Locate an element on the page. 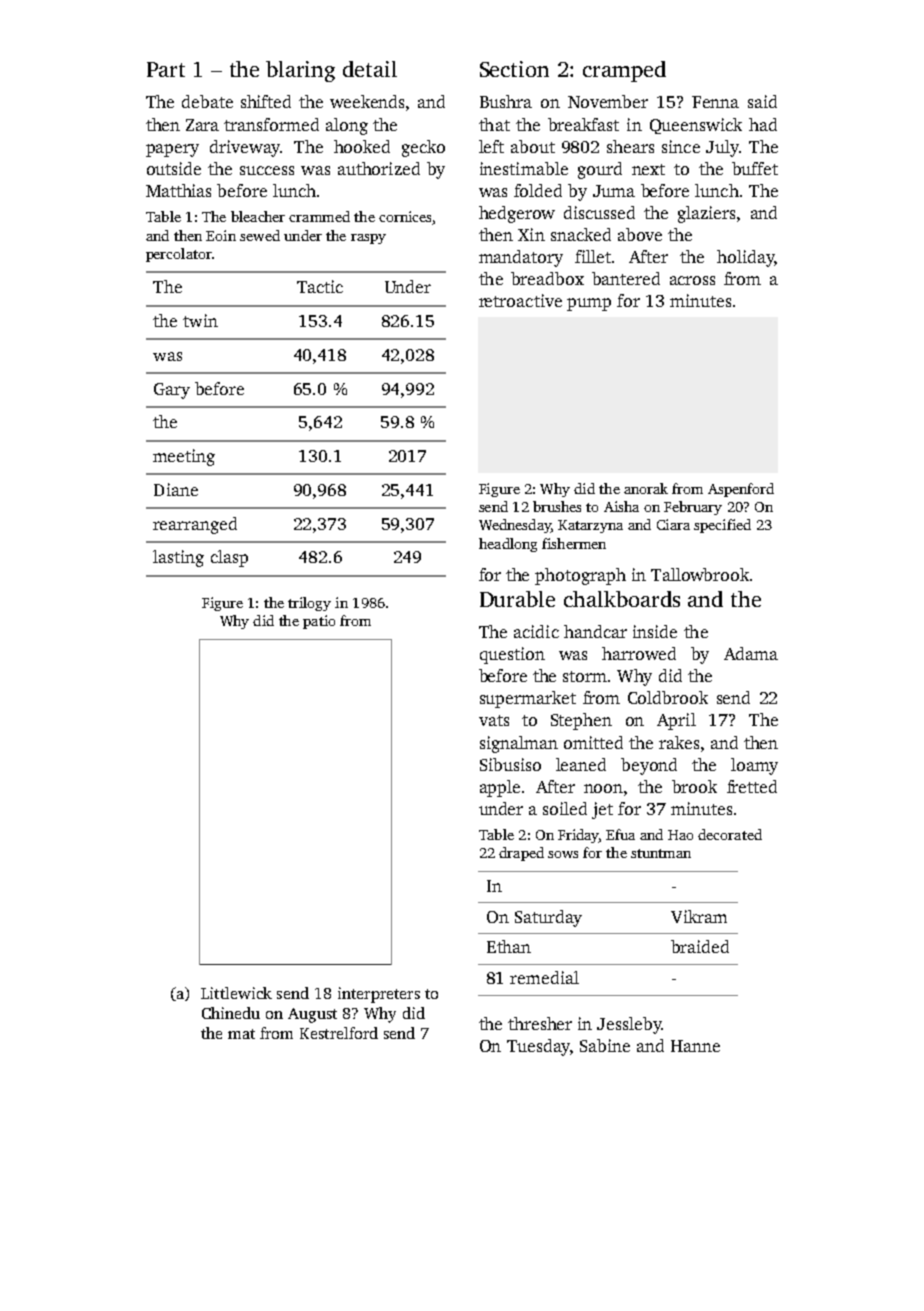 The width and height of the page is (924, 1311). apple is located at coordinates (500, 788).
